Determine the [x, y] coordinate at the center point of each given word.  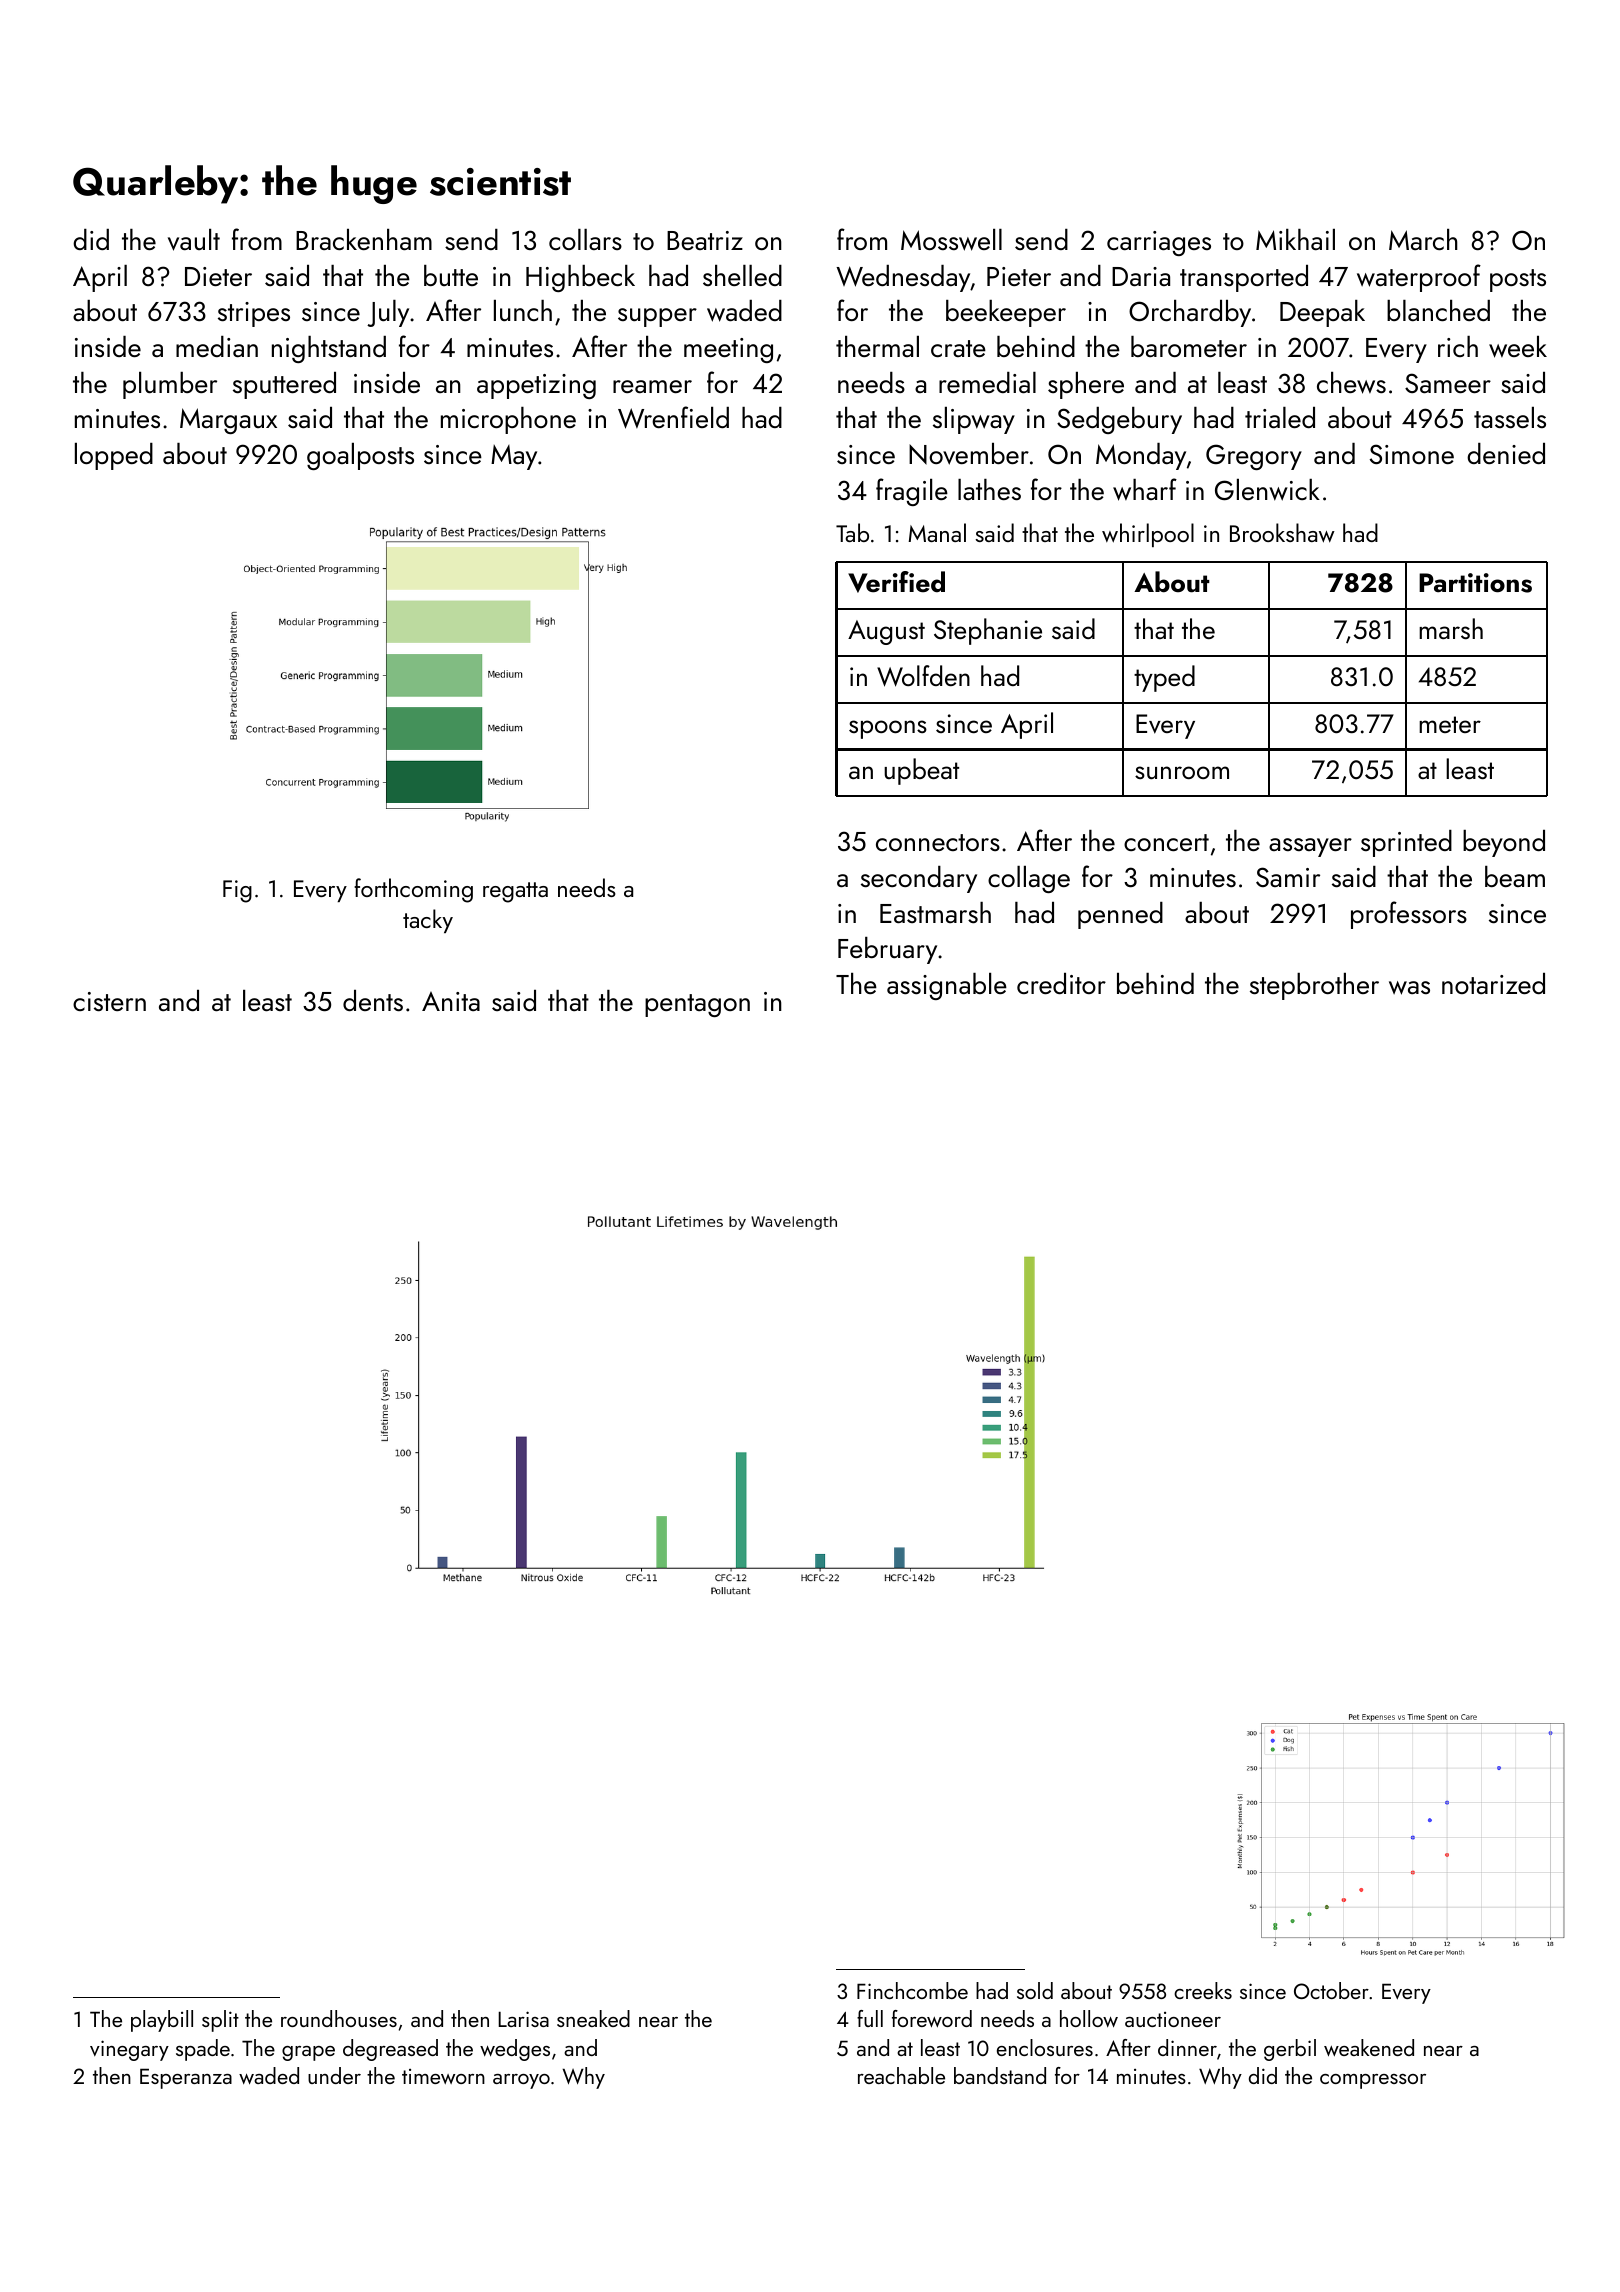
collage [1029, 879]
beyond [1504, 843]
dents [373, 1000]
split [220, 2021]
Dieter [218, 276]
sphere [1086, 385]
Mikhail [1295, 239]
